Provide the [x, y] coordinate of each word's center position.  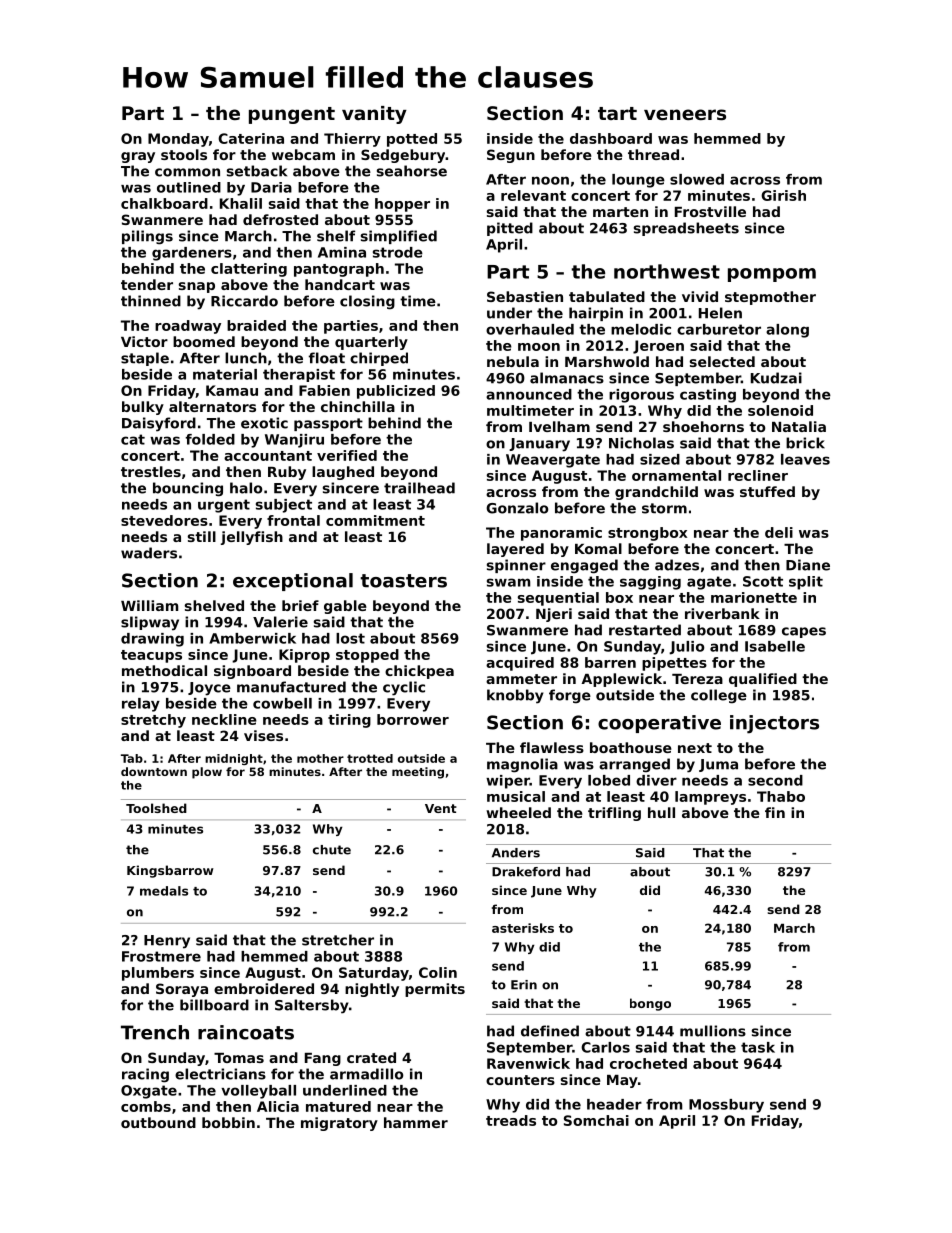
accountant [268, 456]
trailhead [419, 488]
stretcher [338, 940]
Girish [783, 195]
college [719, 696]
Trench [155, 1032]
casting [708, 396]
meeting [418, 773]
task [758, 1047]
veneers [685, 115]
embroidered [264, 988]
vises [263, 735]
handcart [340, 284]
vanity [374, 115]
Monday [178, 140]
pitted [510, 229]
